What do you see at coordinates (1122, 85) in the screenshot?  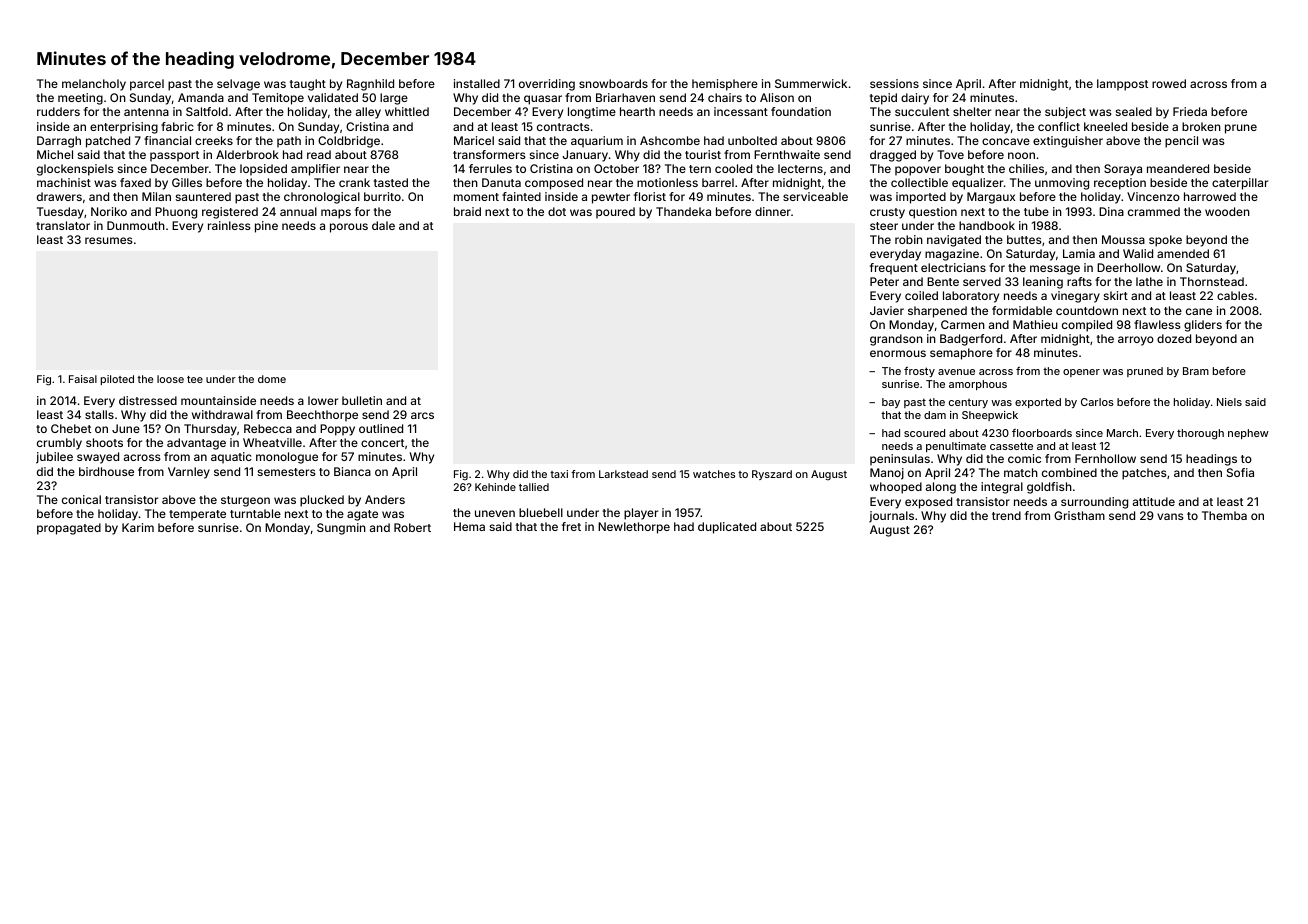 I see `lamppost` at bounding box center [1122, 85].
